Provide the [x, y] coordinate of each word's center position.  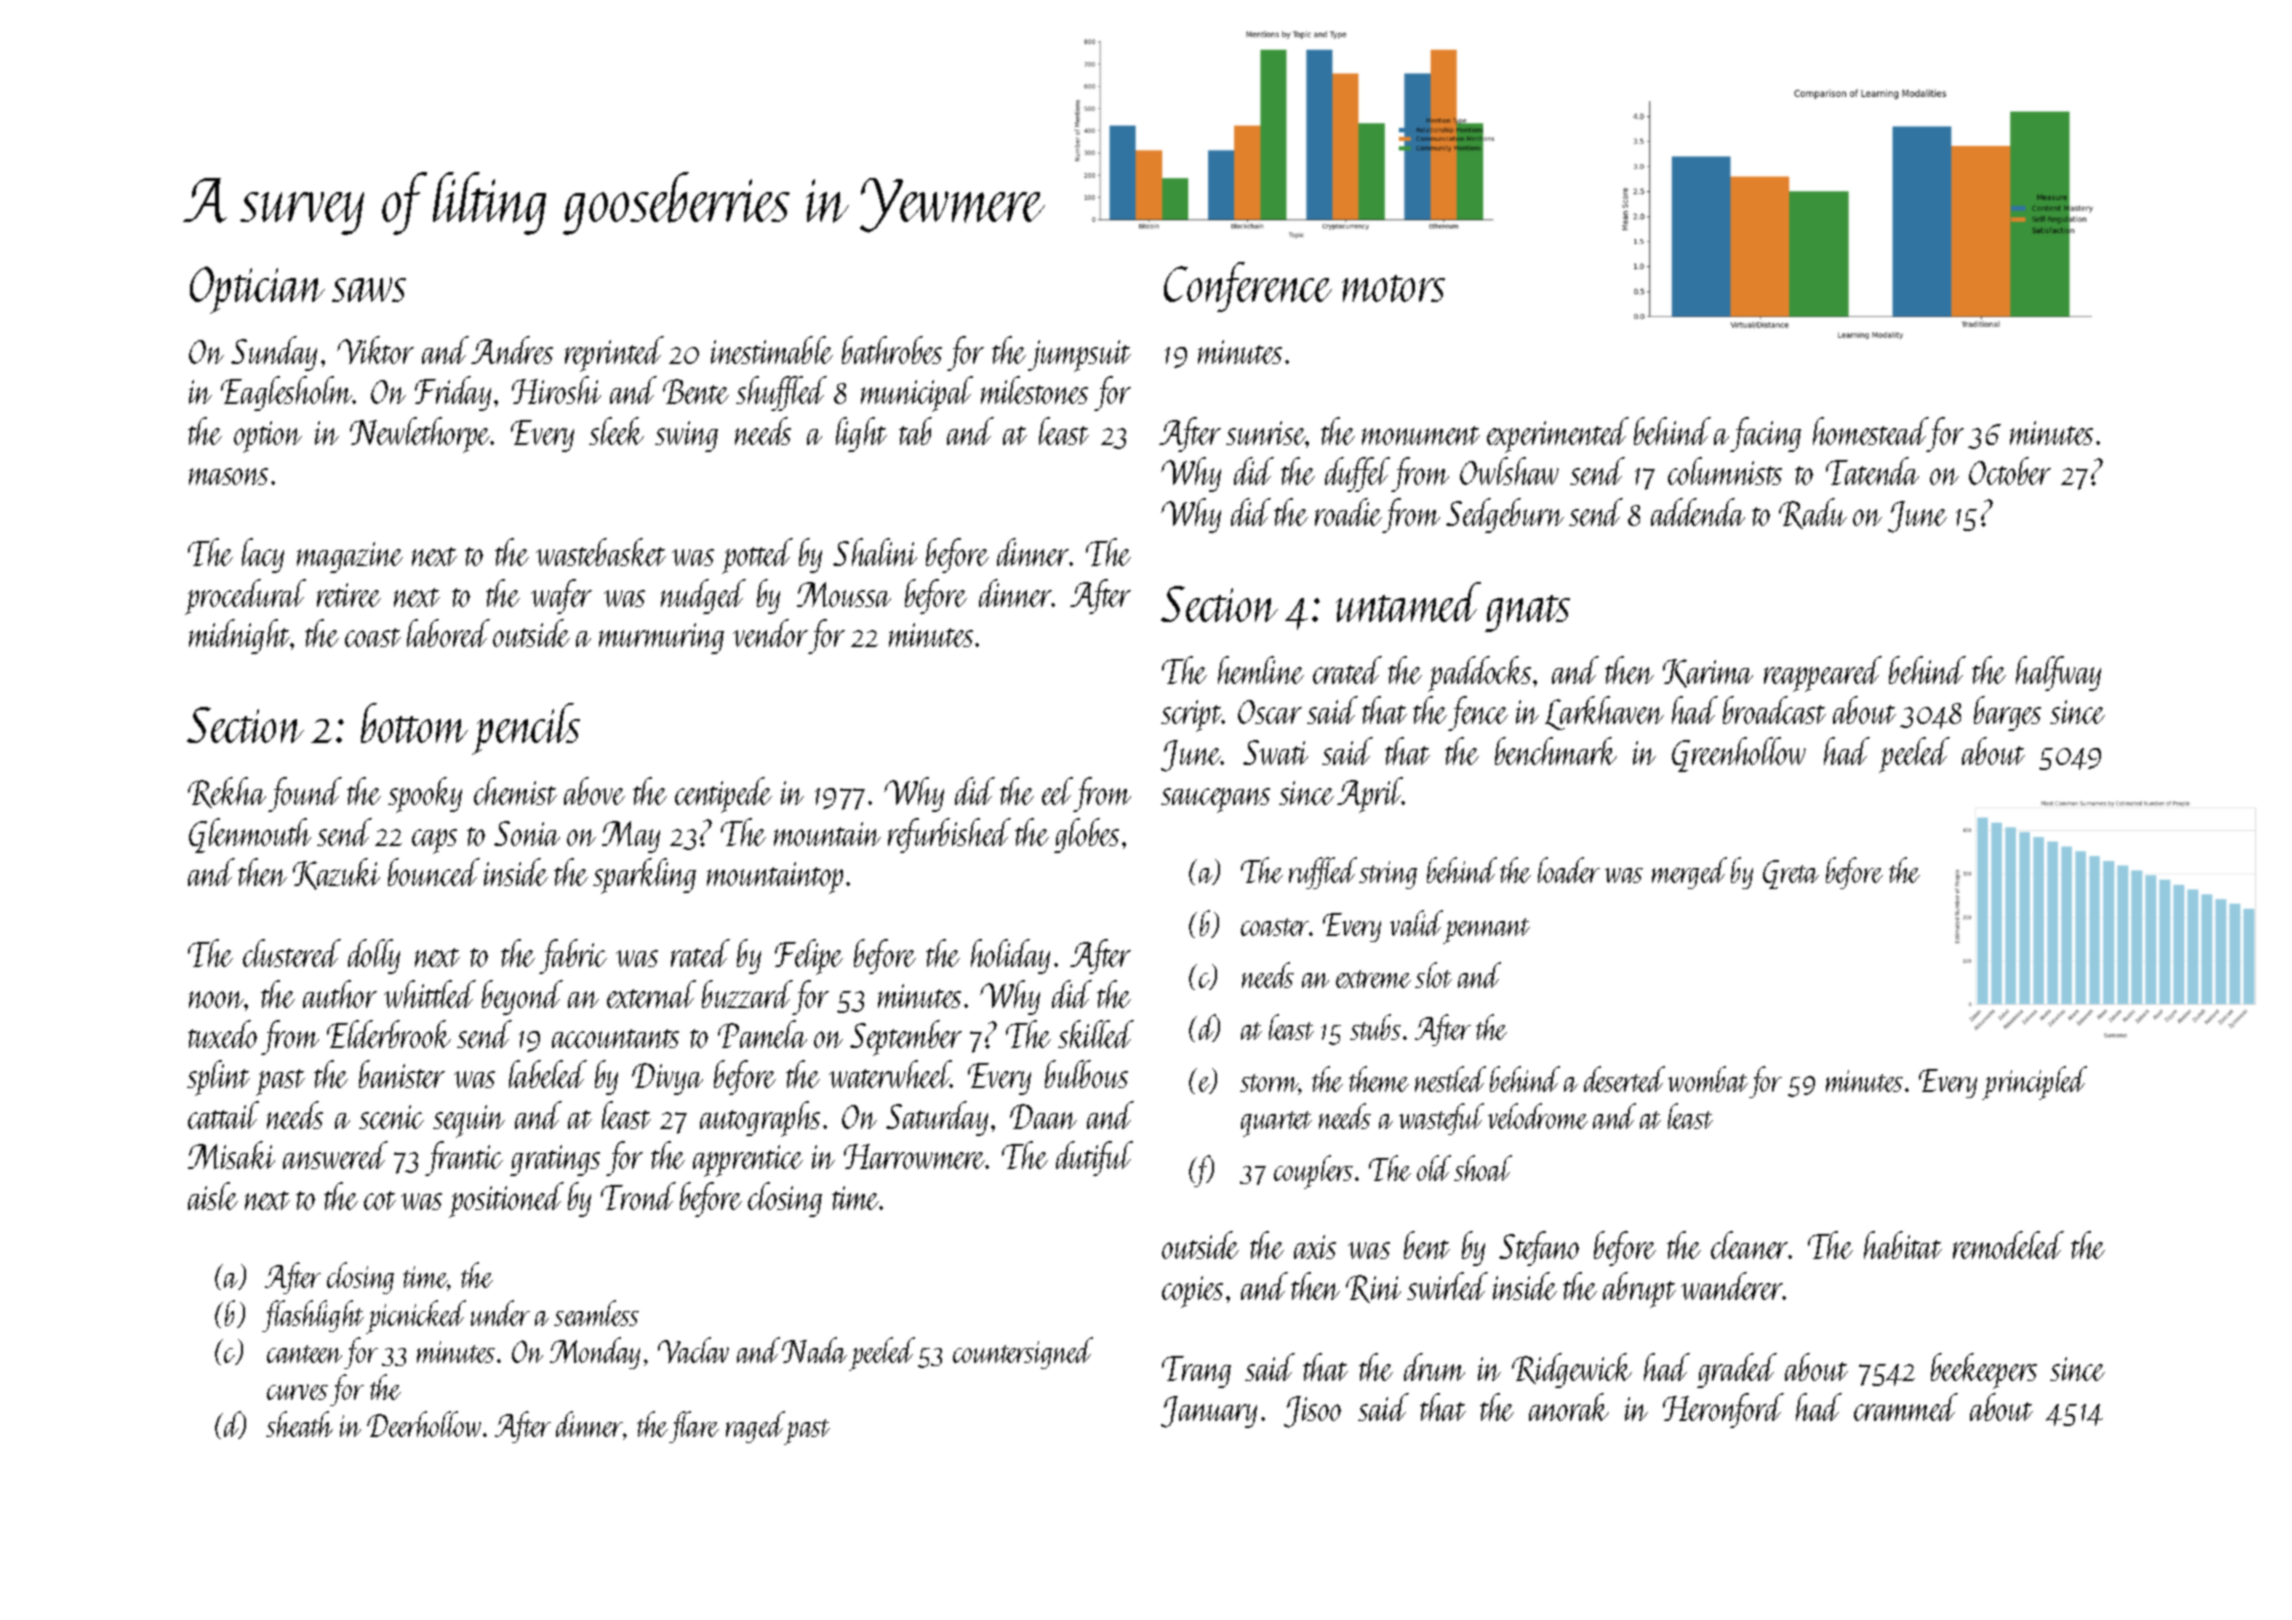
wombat [1708, 1079]
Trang [1196, 1372]
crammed [1906, 1407]
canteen [304, 1354]
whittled [430, 994]
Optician [257, 290]
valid [1416, 923]
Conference [1248, 287]
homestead [1870, 431]
